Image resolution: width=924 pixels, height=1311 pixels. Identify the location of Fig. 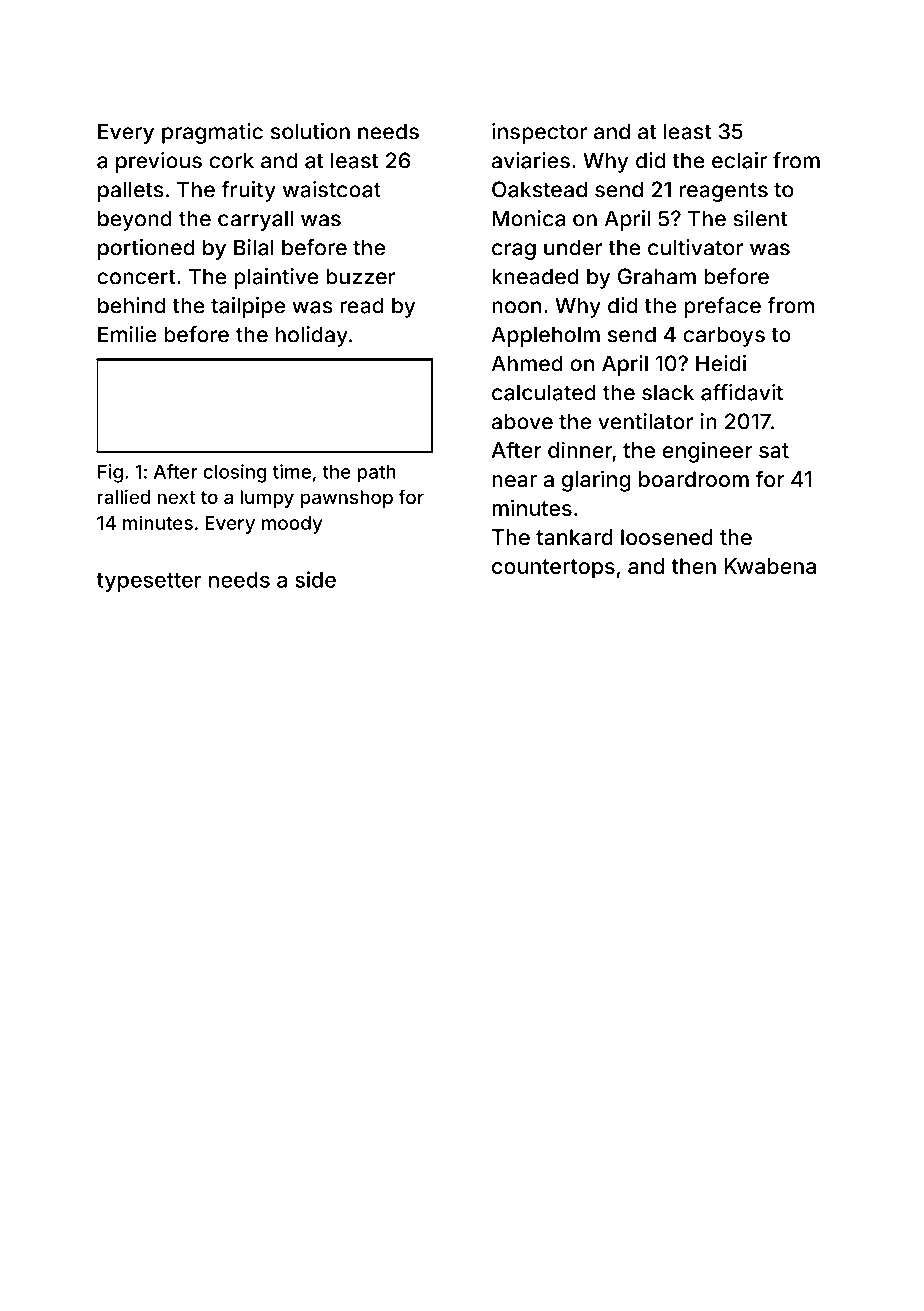
(110, 473).
